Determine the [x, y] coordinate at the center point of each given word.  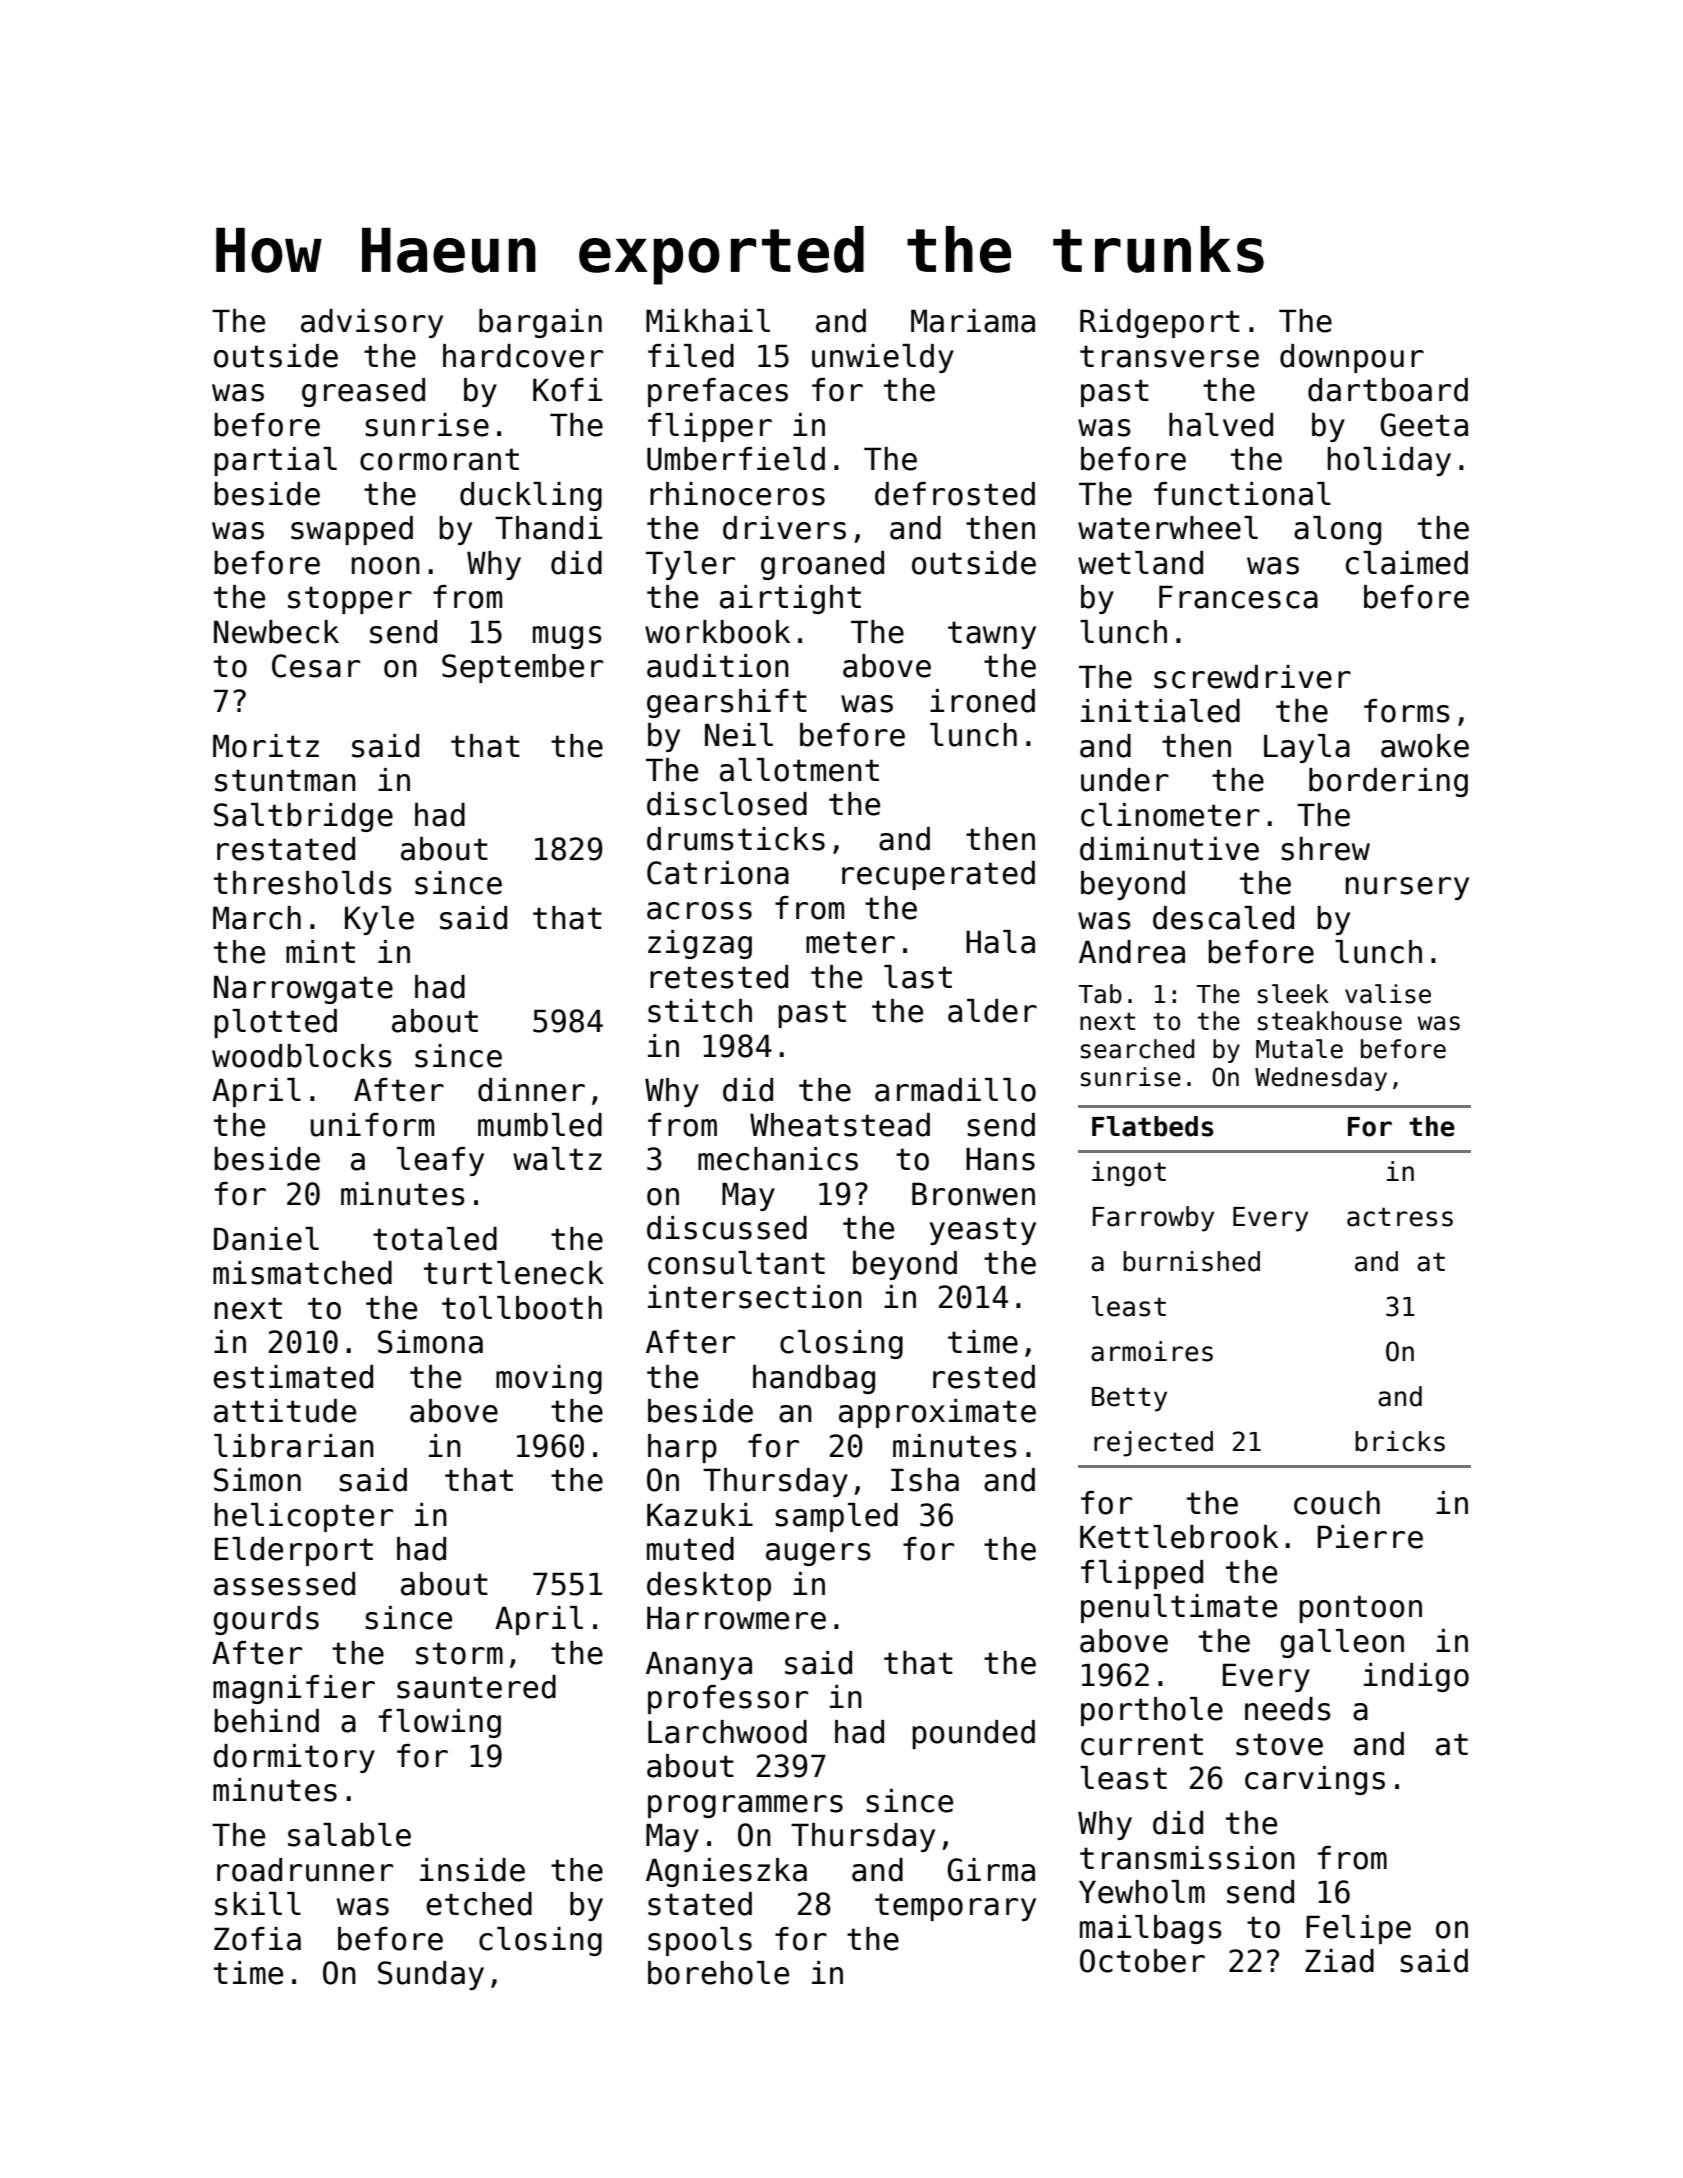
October [1142, 1961]
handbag [814, 1379]
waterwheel [1168, 528]
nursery [1407, 888]
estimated [293, 1377]
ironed [982, 701]
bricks [1400, 1441]
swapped [352, 530]
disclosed [727, 804]
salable [349, 1835]
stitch [700, 1011]
